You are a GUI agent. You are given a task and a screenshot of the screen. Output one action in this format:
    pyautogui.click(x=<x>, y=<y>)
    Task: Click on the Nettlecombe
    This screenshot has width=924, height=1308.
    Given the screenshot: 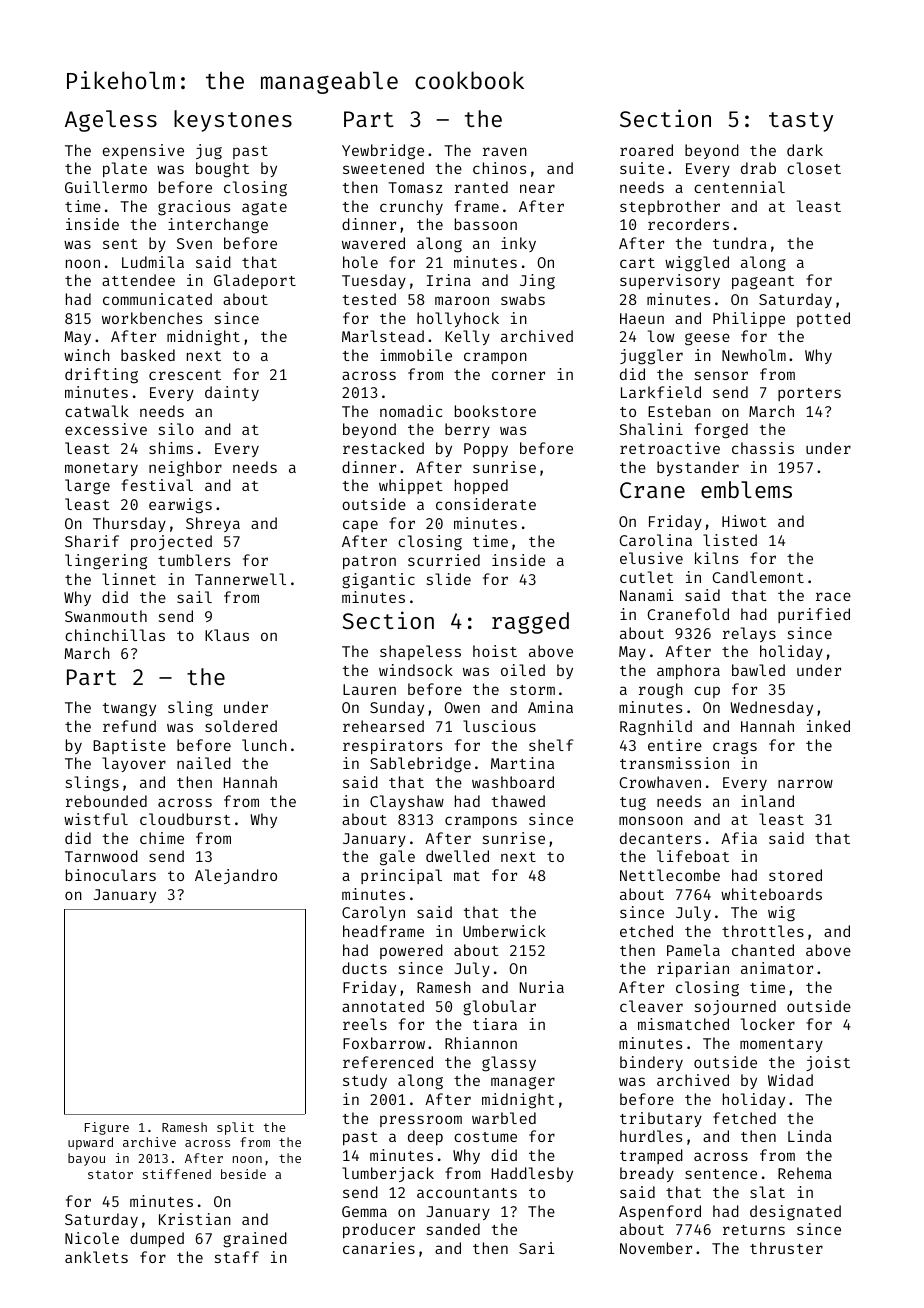 What is the action you would take?
    pyautogui.click(x=670, y=875)
